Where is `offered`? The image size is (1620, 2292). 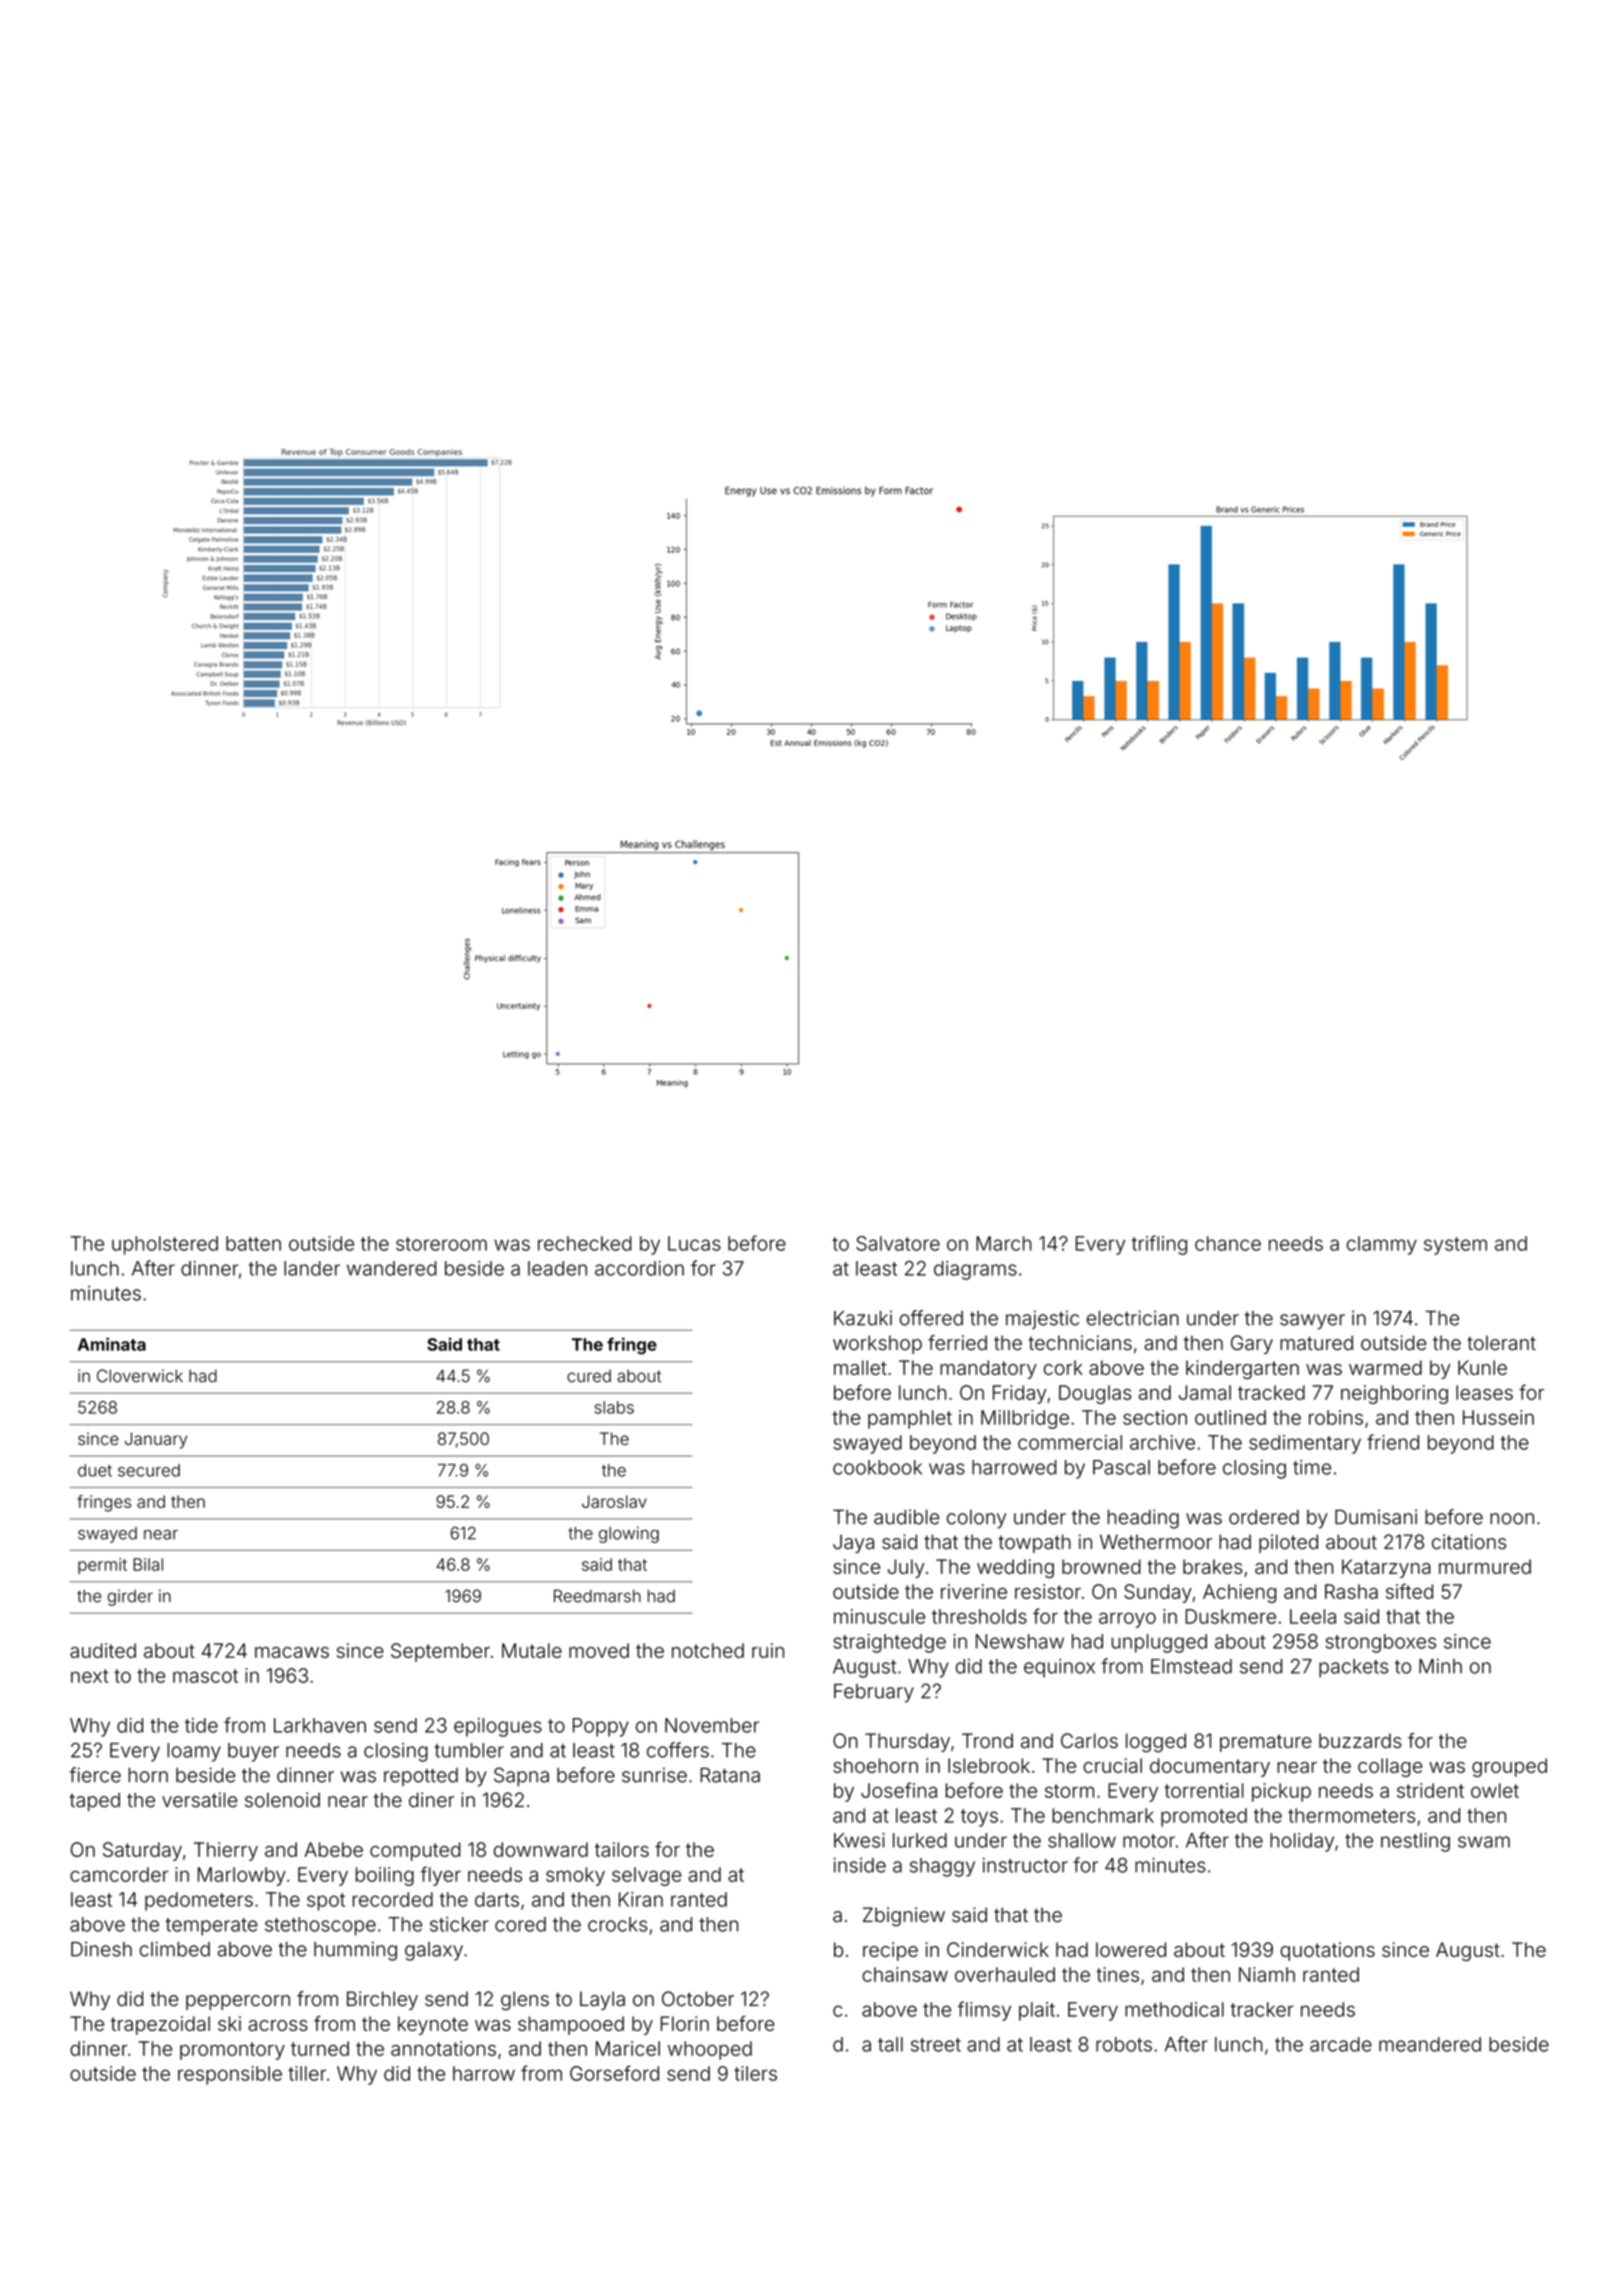 offered is located at coordinates (931, 1318).
